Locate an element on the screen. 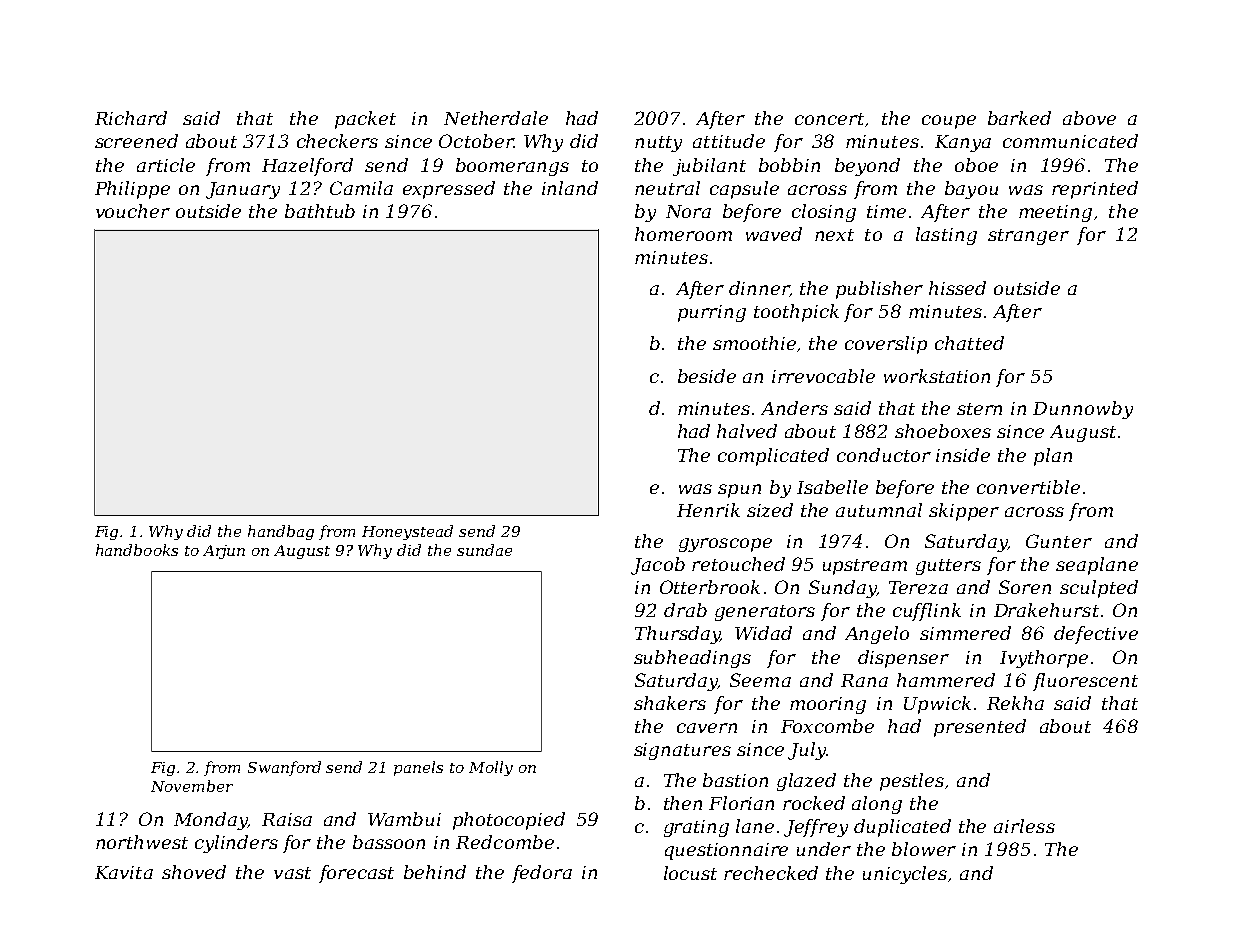  shakers is located at coordinates (670, 703).
